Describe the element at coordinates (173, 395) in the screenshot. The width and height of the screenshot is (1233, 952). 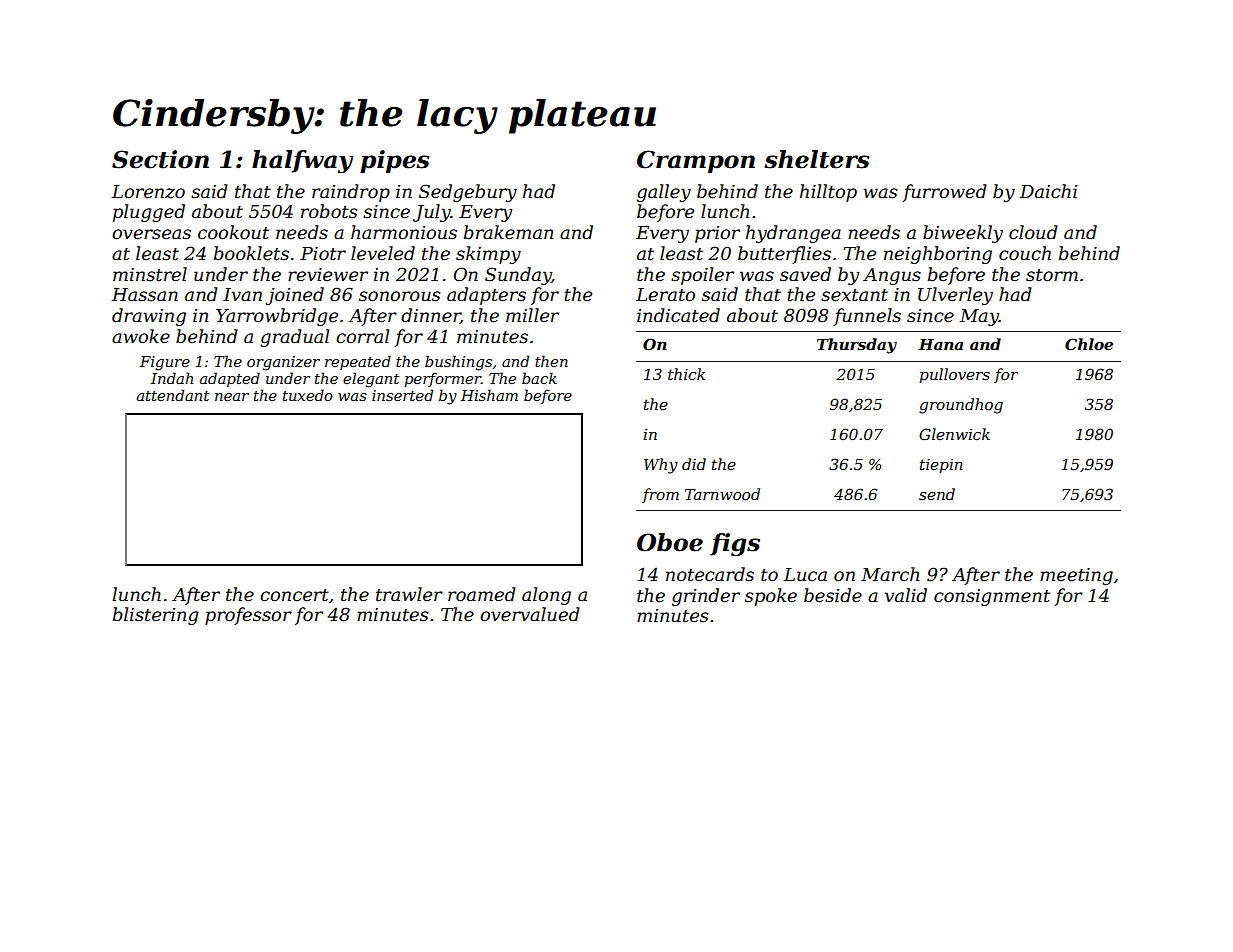
I see `attendant` at that location.
